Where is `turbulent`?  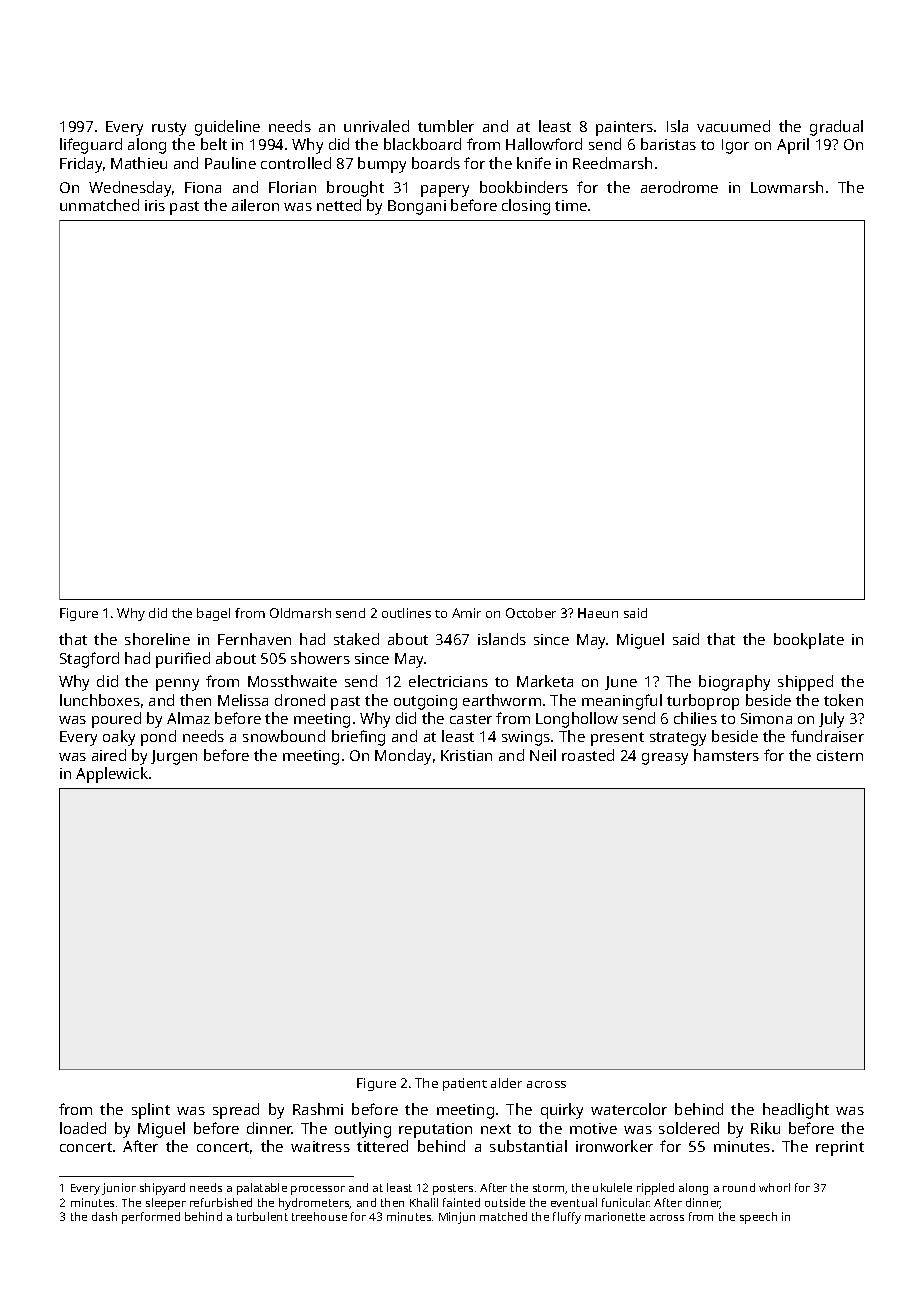
turbulent is located at coordinates (262, 1216).
